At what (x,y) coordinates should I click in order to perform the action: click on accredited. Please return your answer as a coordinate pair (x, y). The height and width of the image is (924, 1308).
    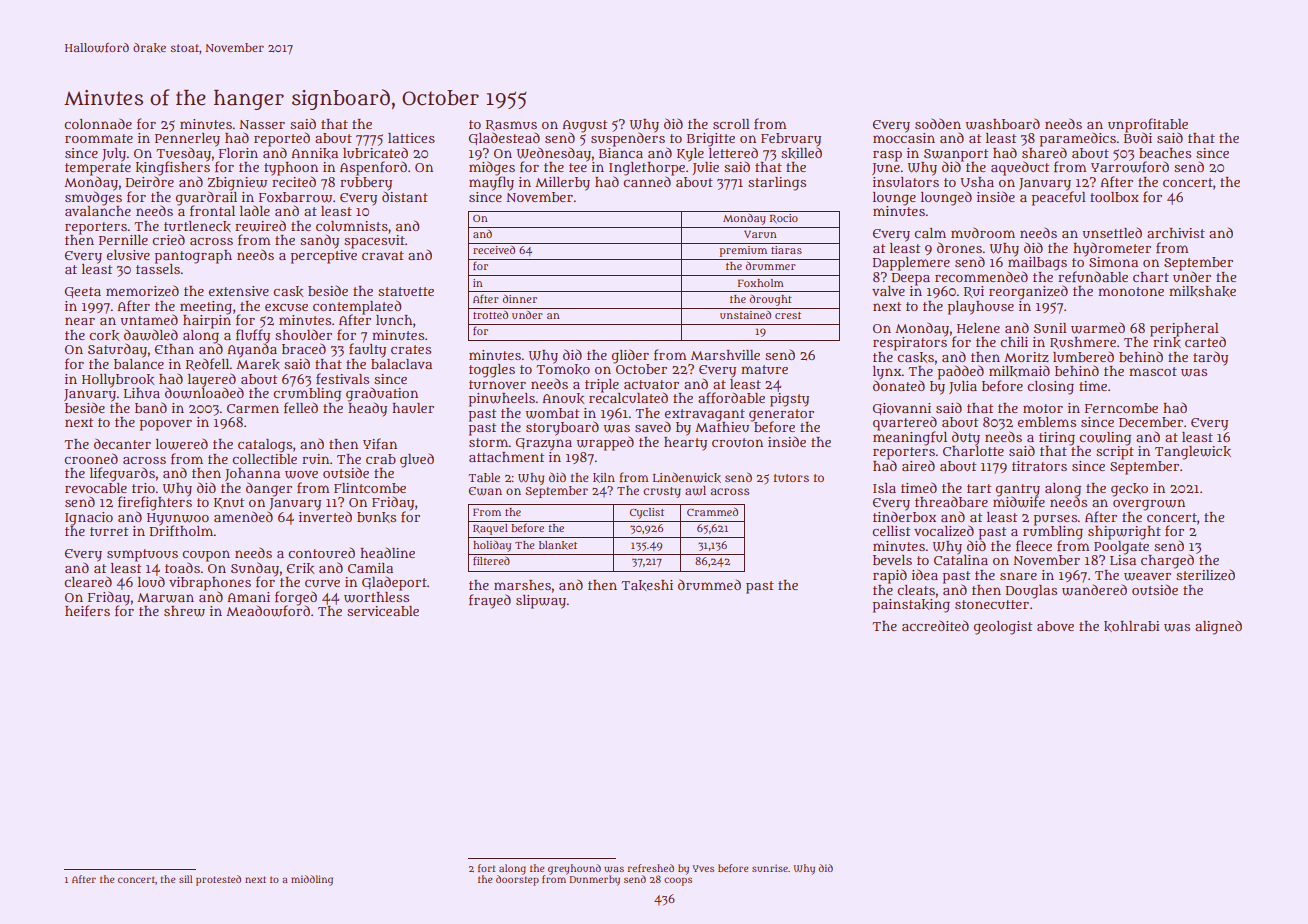
    Looking at the image, I should click on (935, 625).
